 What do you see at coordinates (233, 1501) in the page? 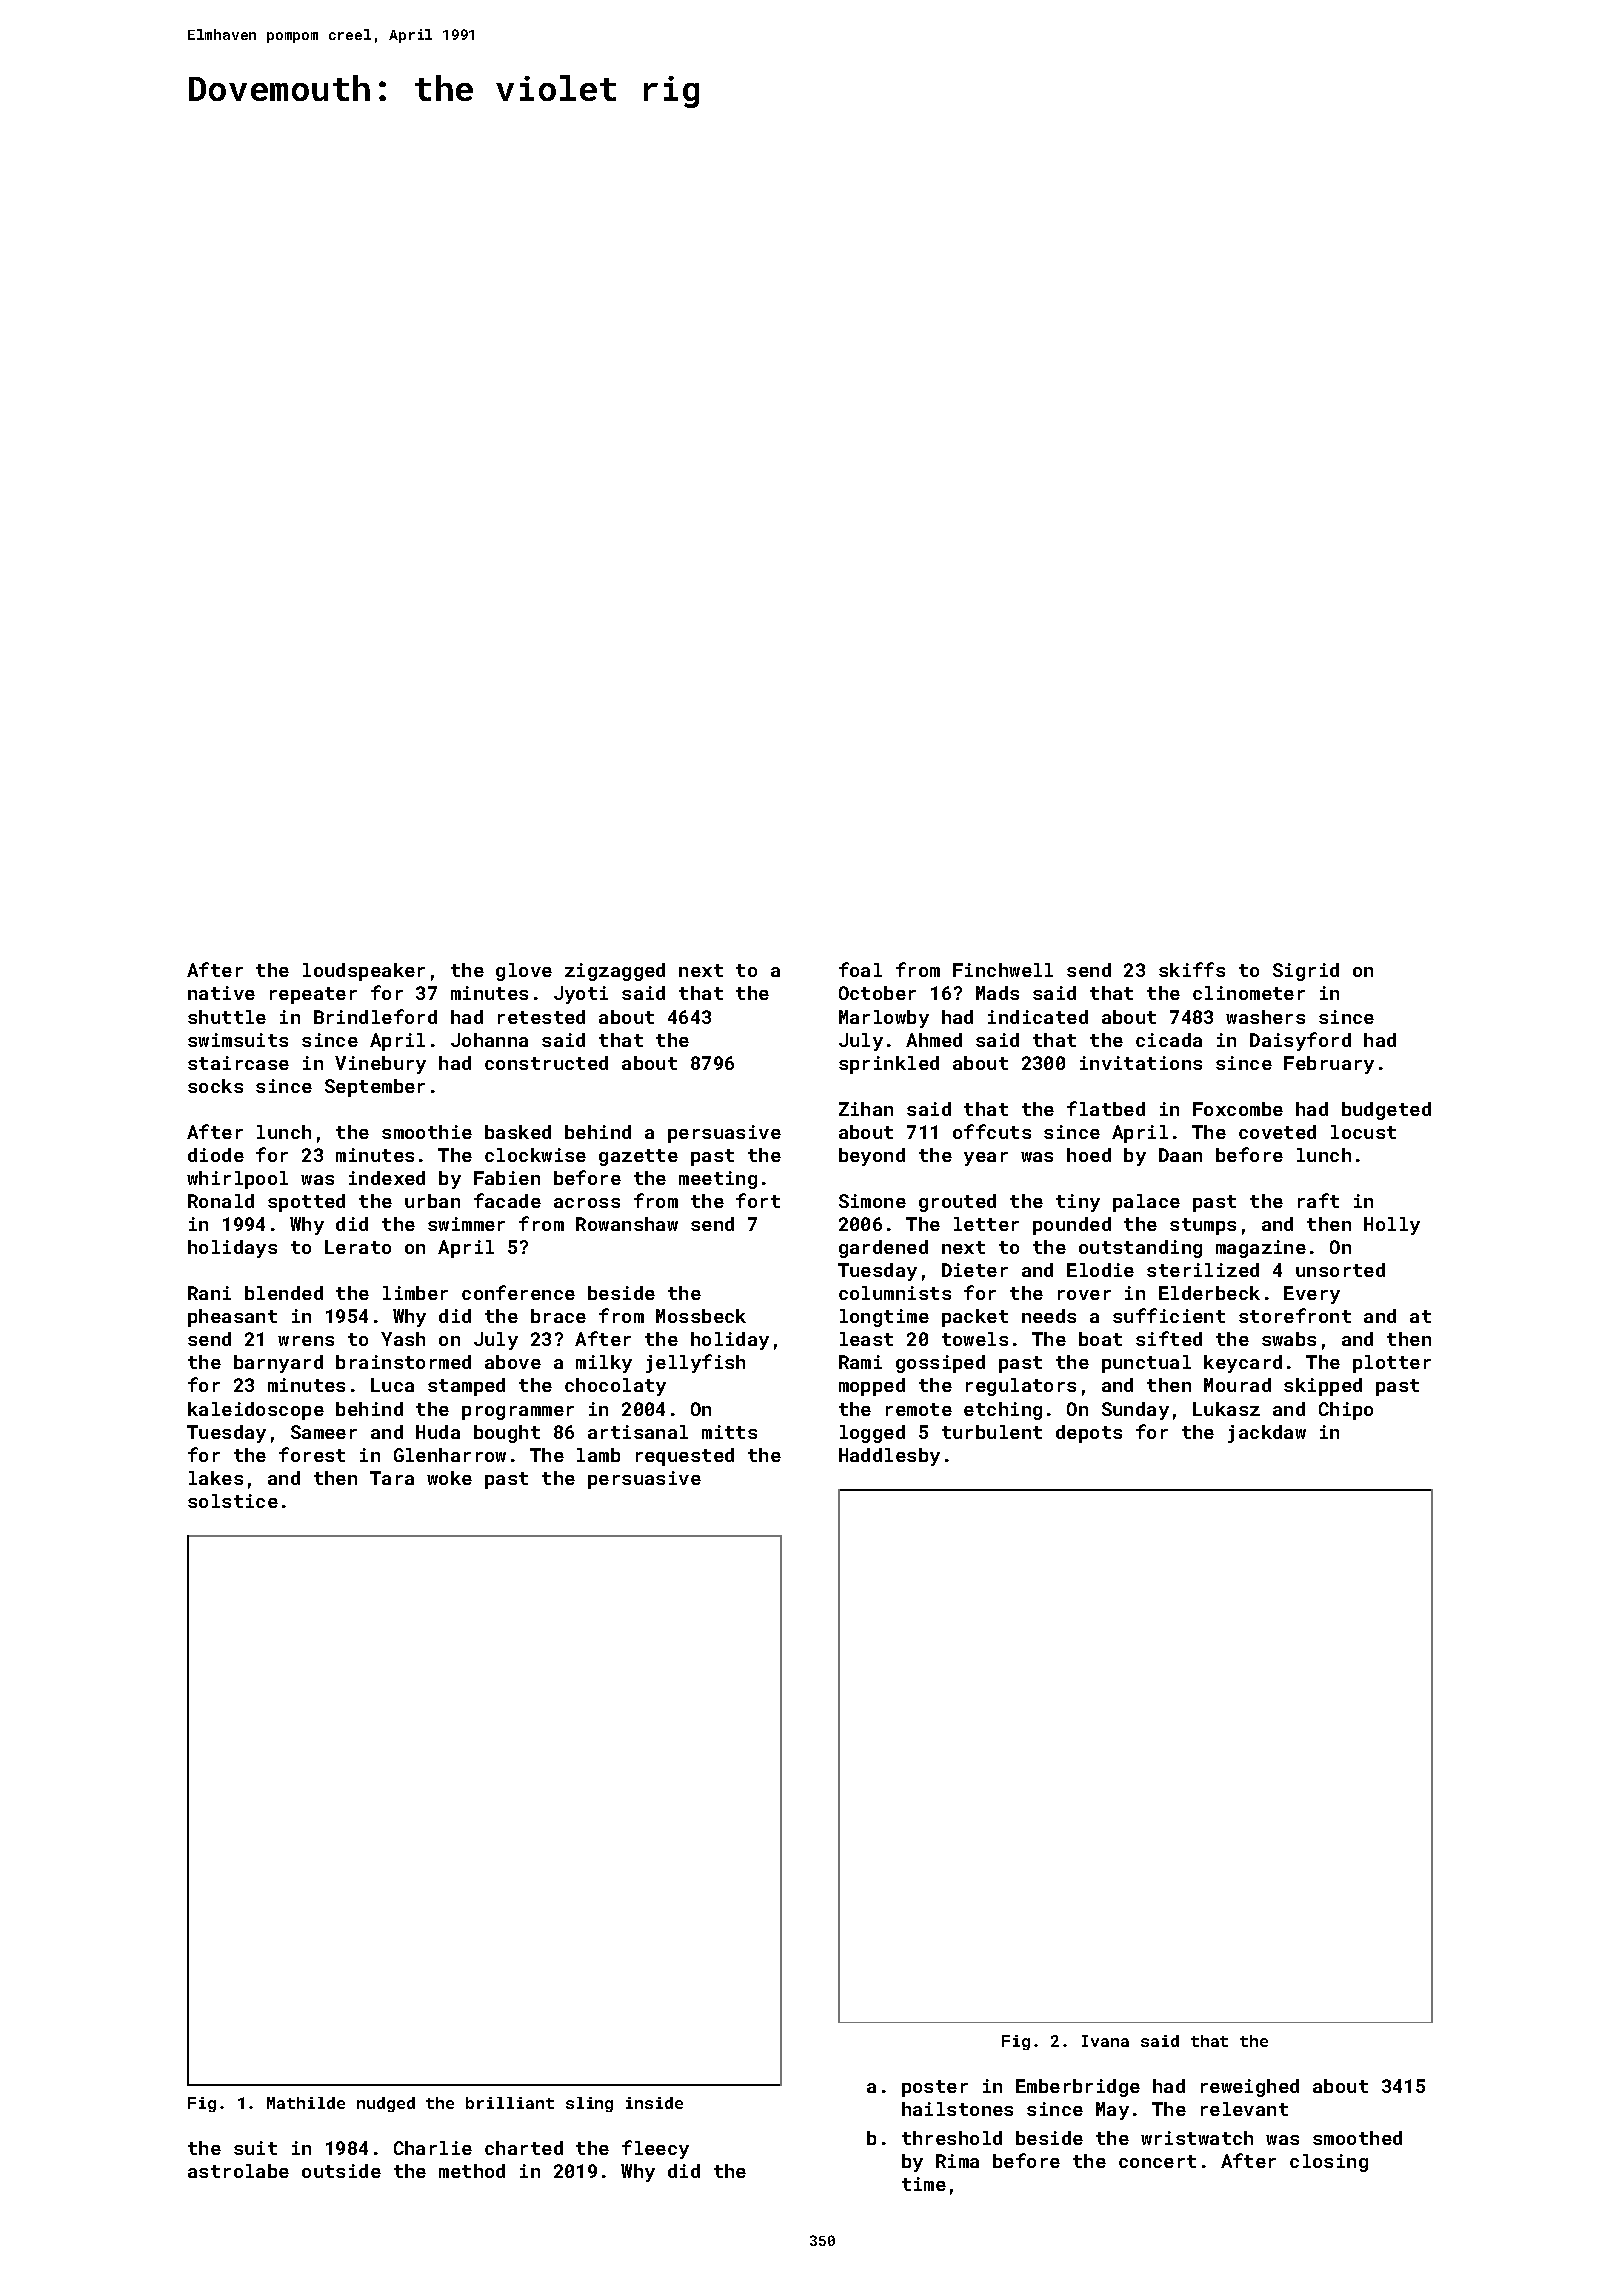
I see `solstice` at bounding box center [233, 1501].
